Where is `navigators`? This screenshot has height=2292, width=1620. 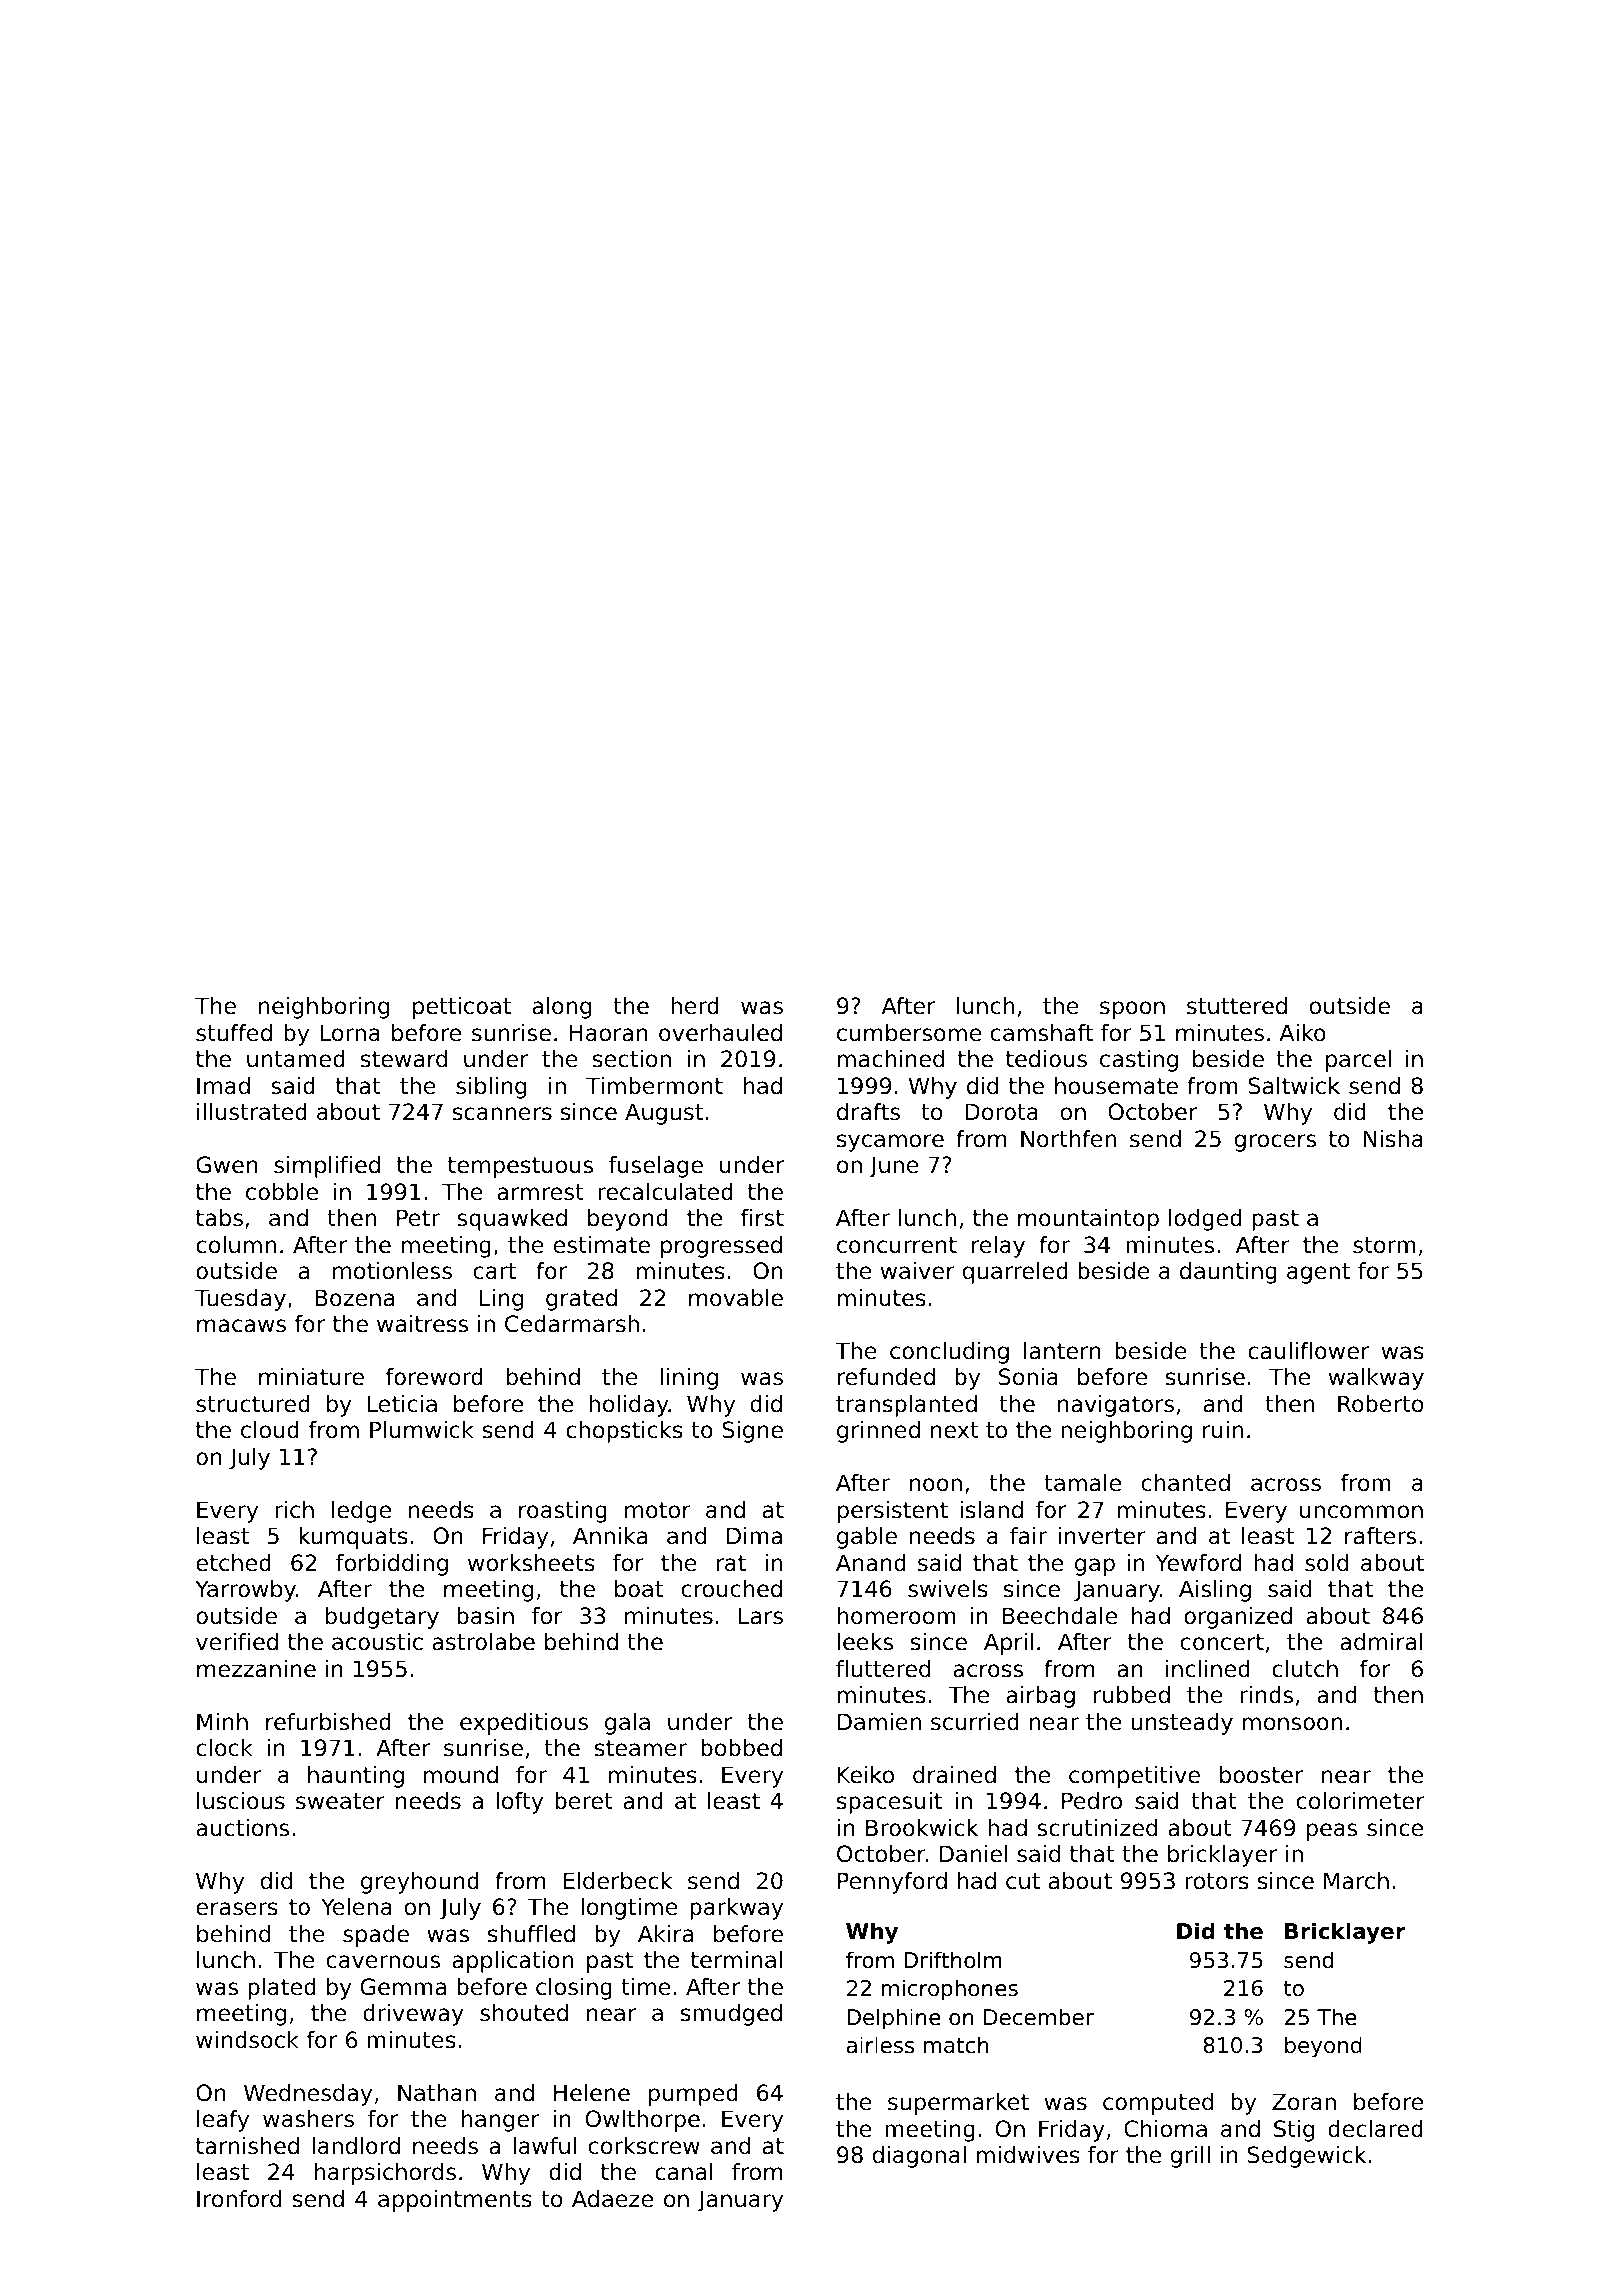
navigators is located at coordinates (1116, 1406).
